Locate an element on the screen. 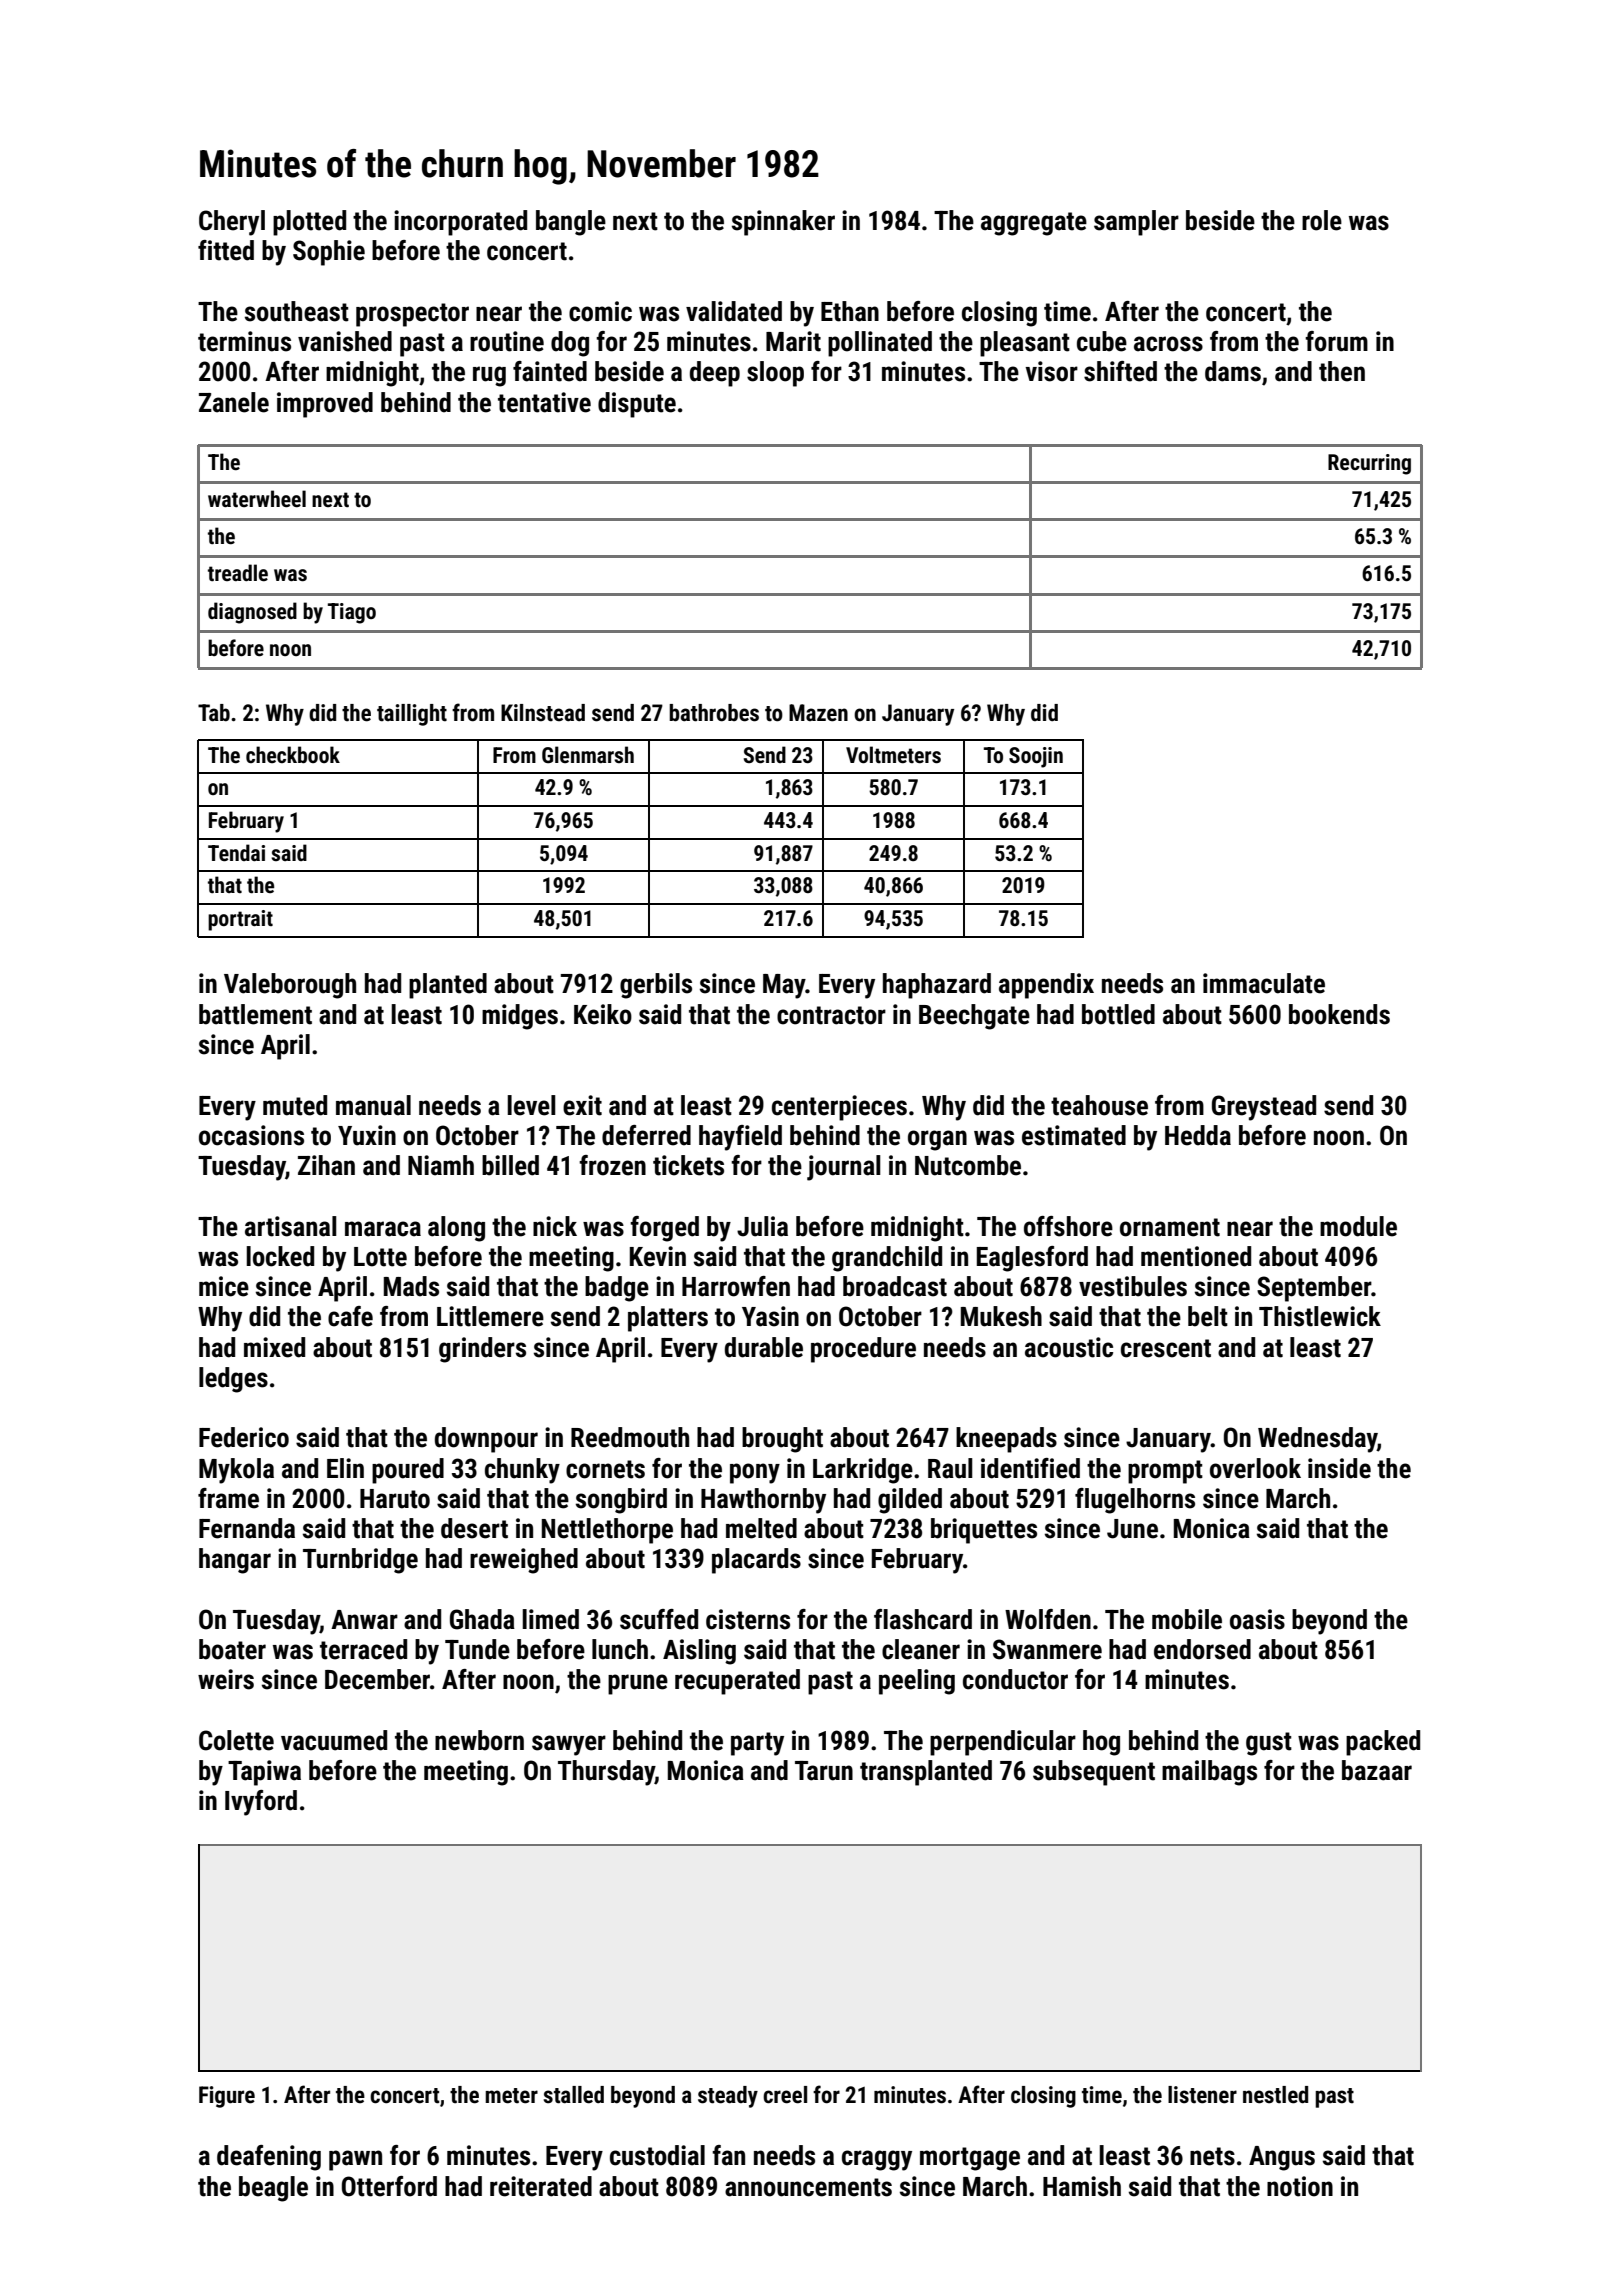 This screenshot has width=1620, height=2292. spinnaker is located at coordinates (783, 223).
